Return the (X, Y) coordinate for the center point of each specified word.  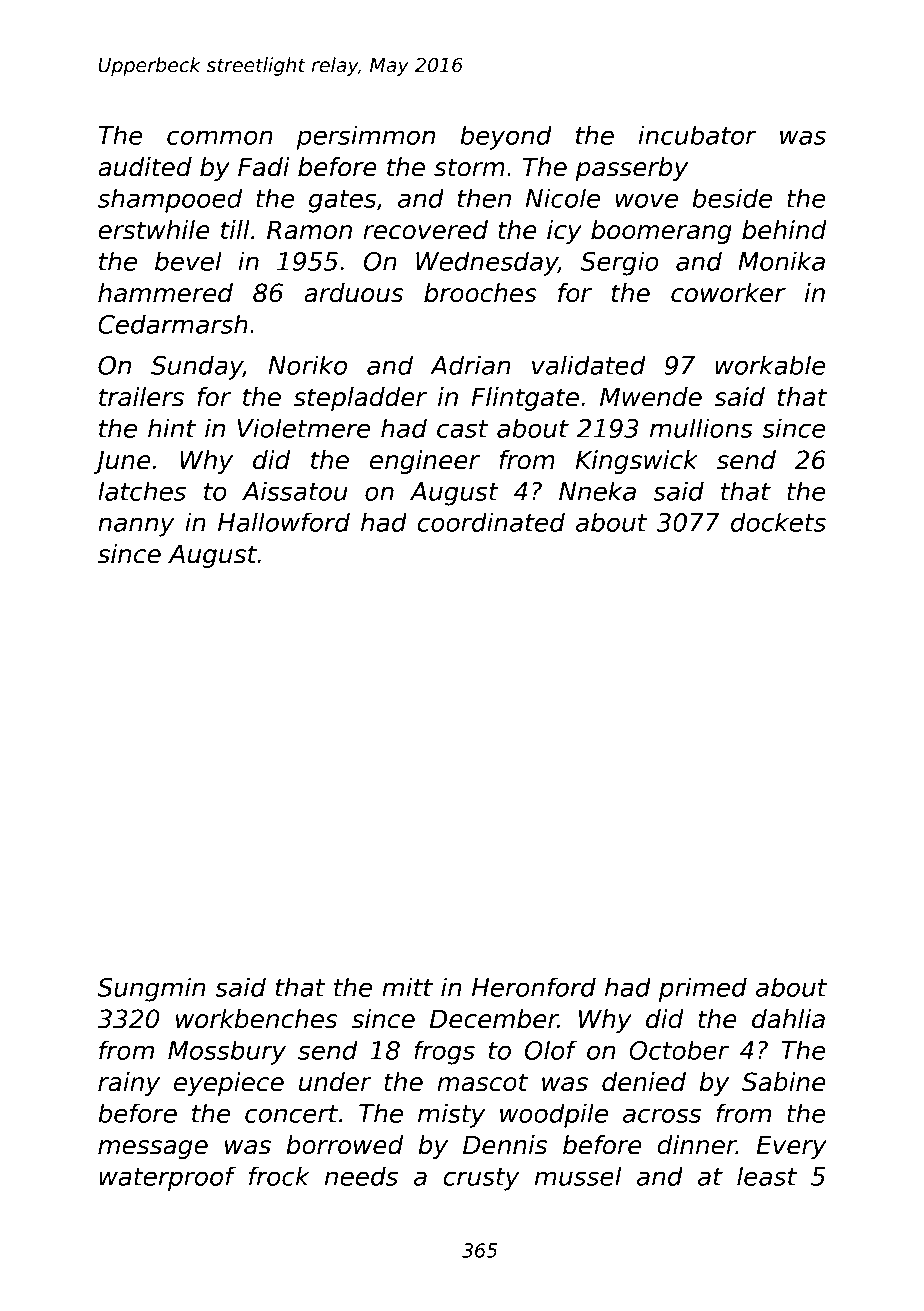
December (494, 1019)
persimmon (366, 137)
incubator (697, 135)
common (220, 137)
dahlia (788, 1019)
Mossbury (227, 1052)
